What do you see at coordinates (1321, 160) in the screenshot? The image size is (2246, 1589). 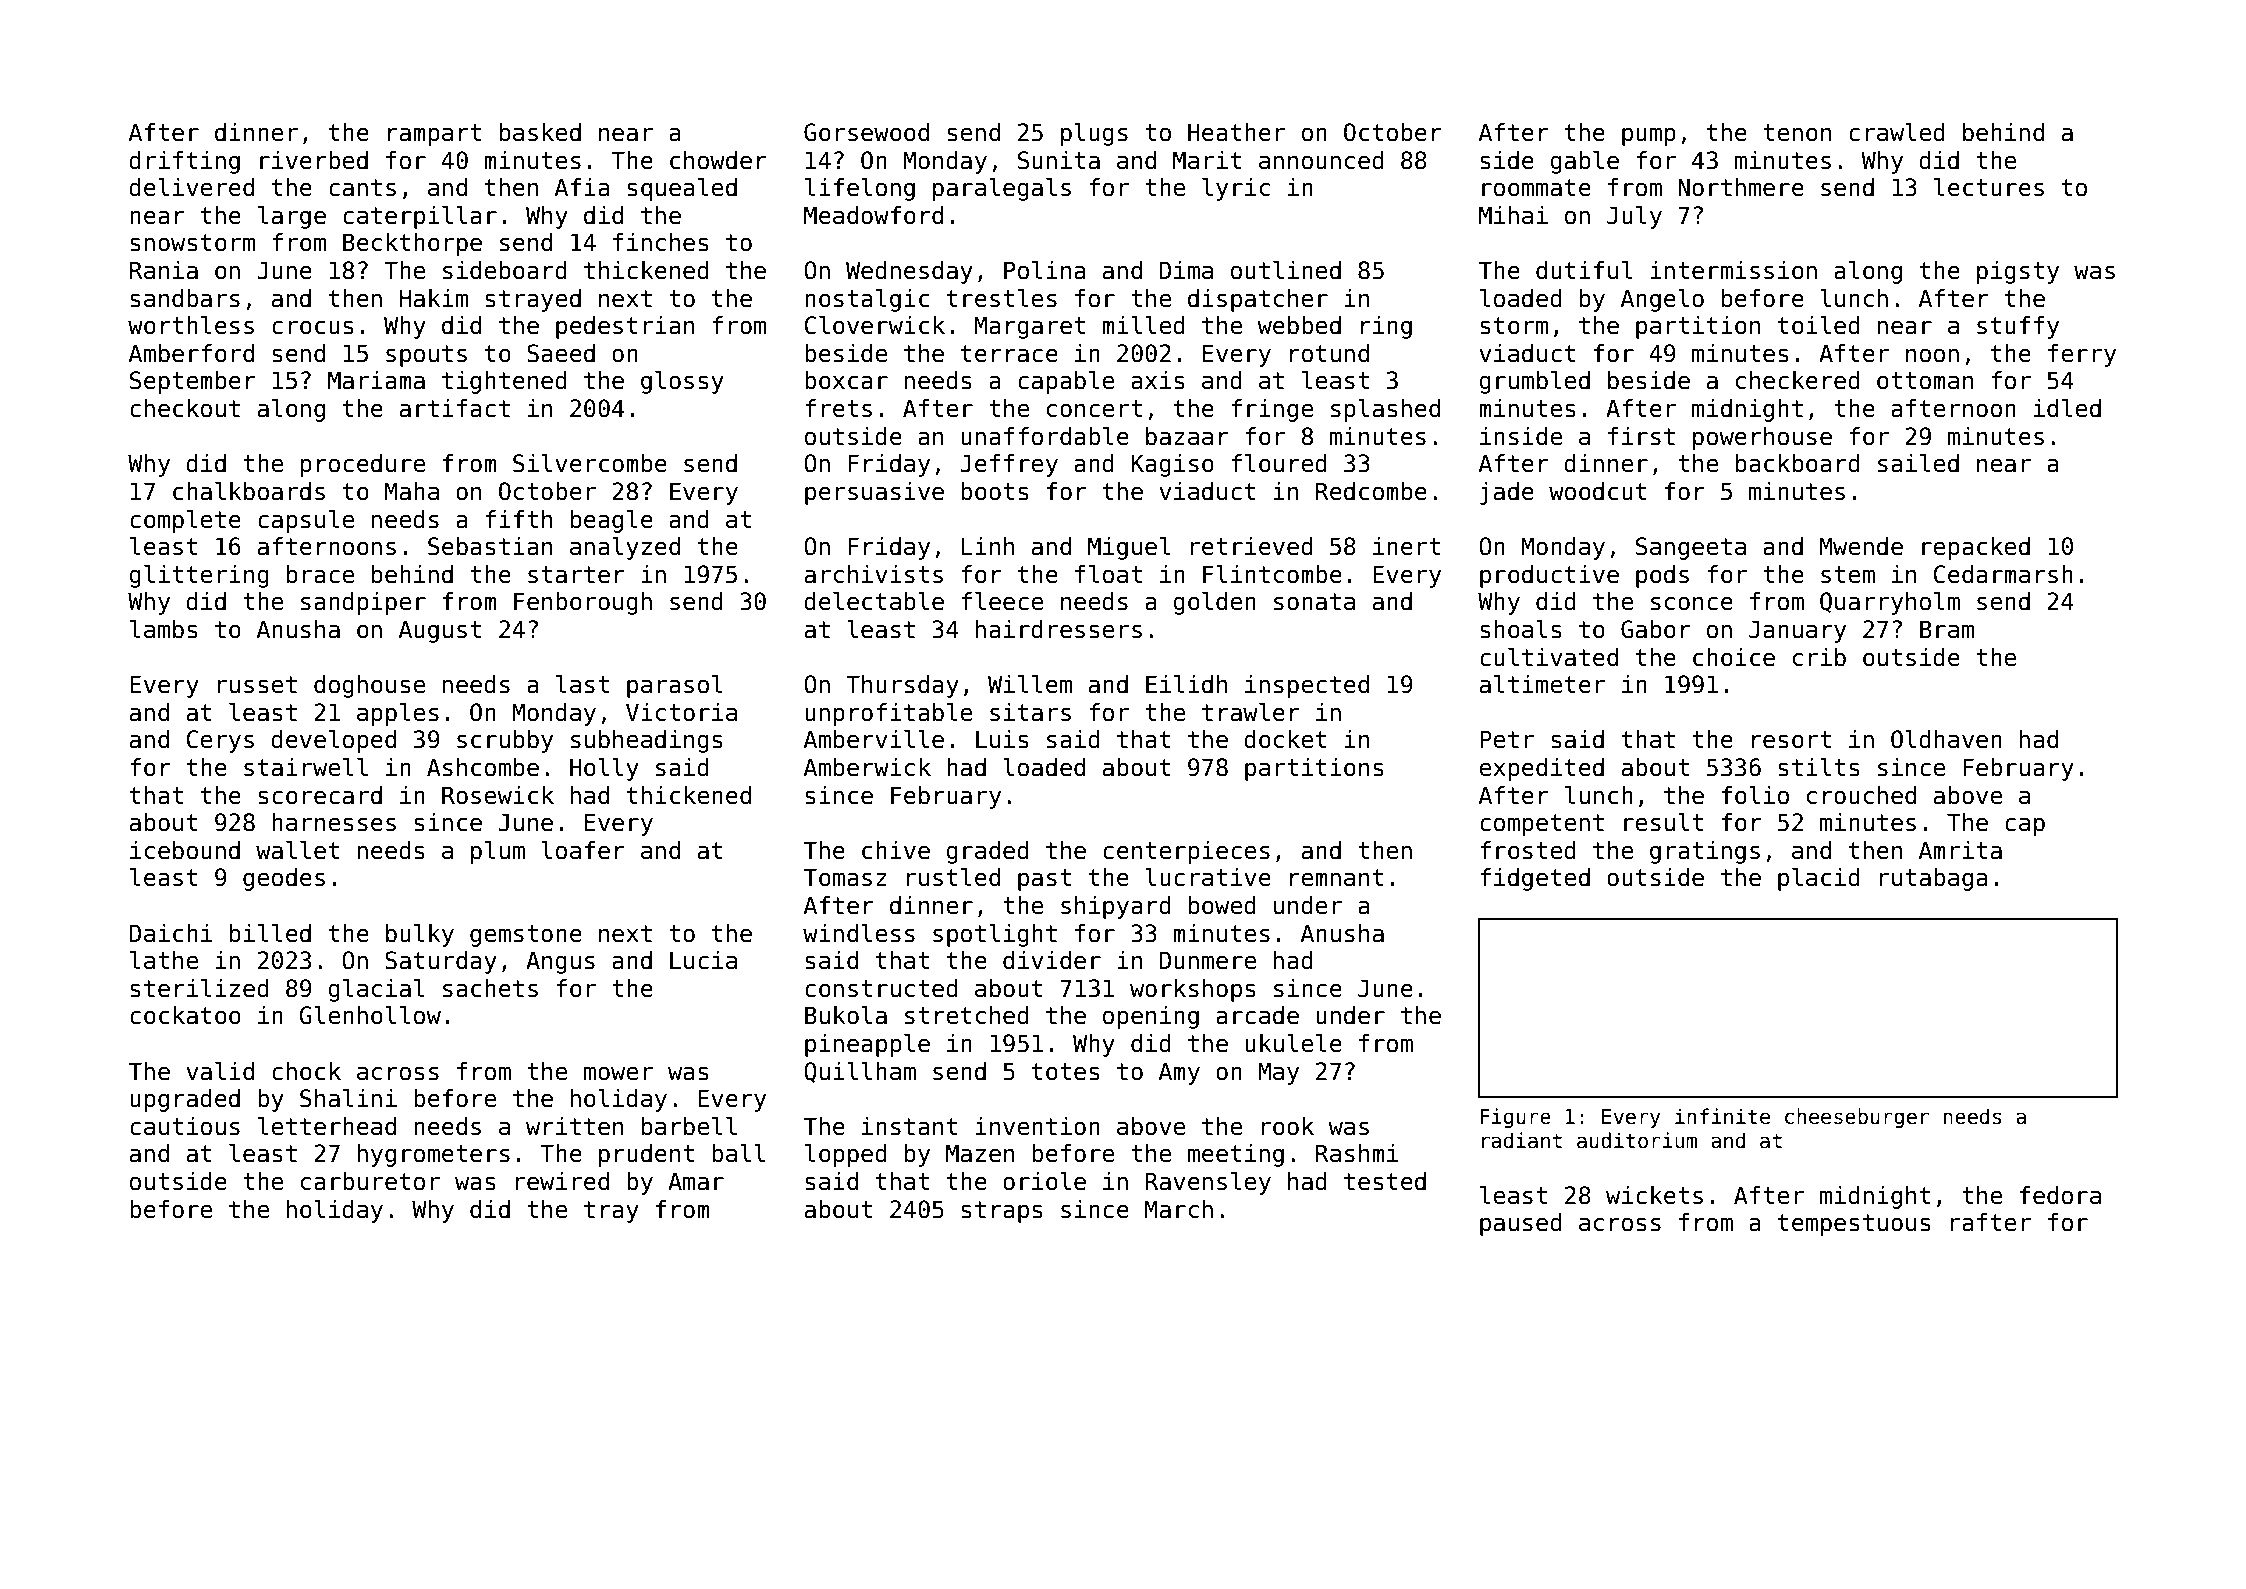 I see `announced` at bounding box center [1321, 160].
